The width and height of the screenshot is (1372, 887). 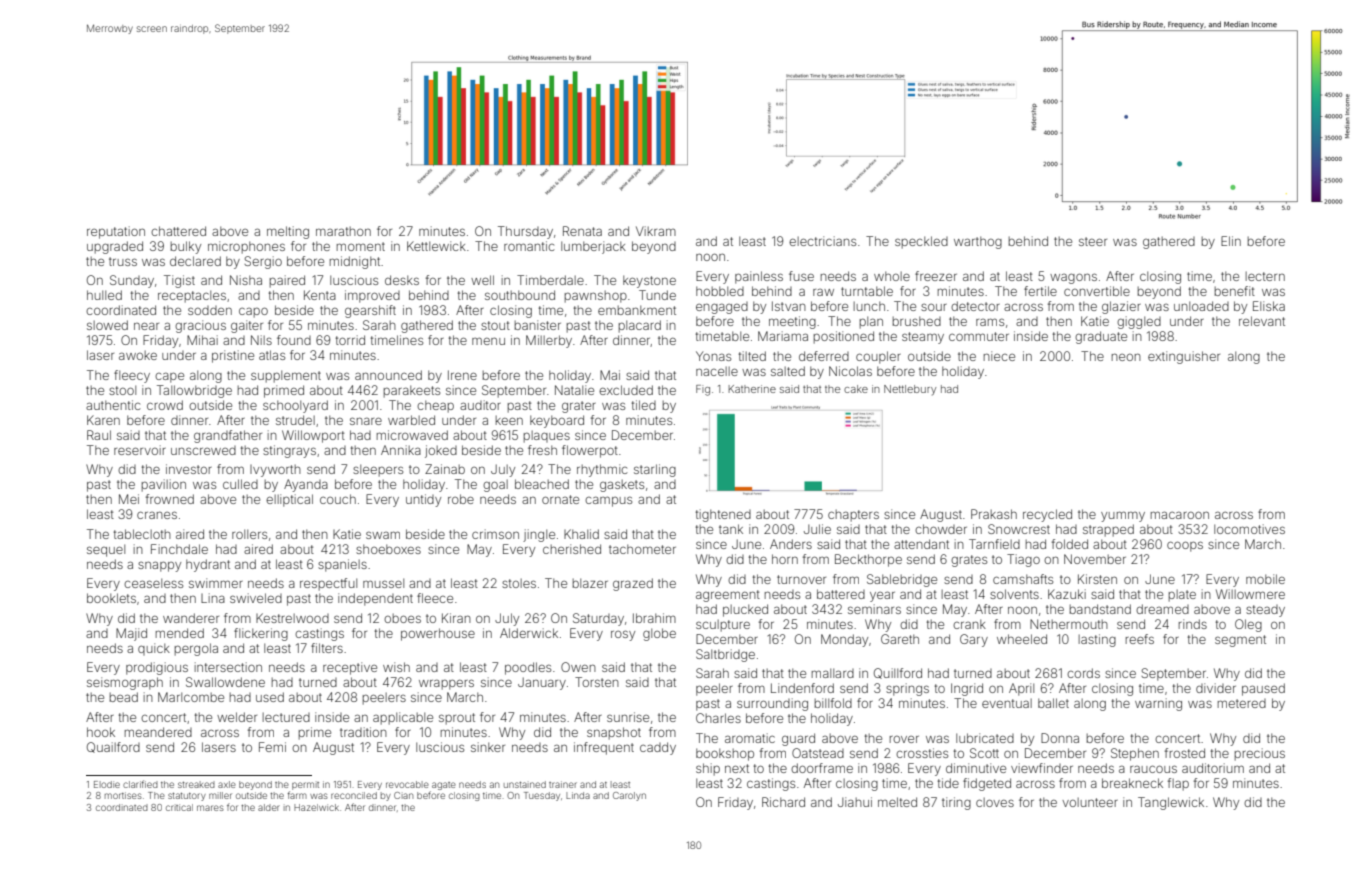 I want to click on strudel, so click(x=295, y=420).
